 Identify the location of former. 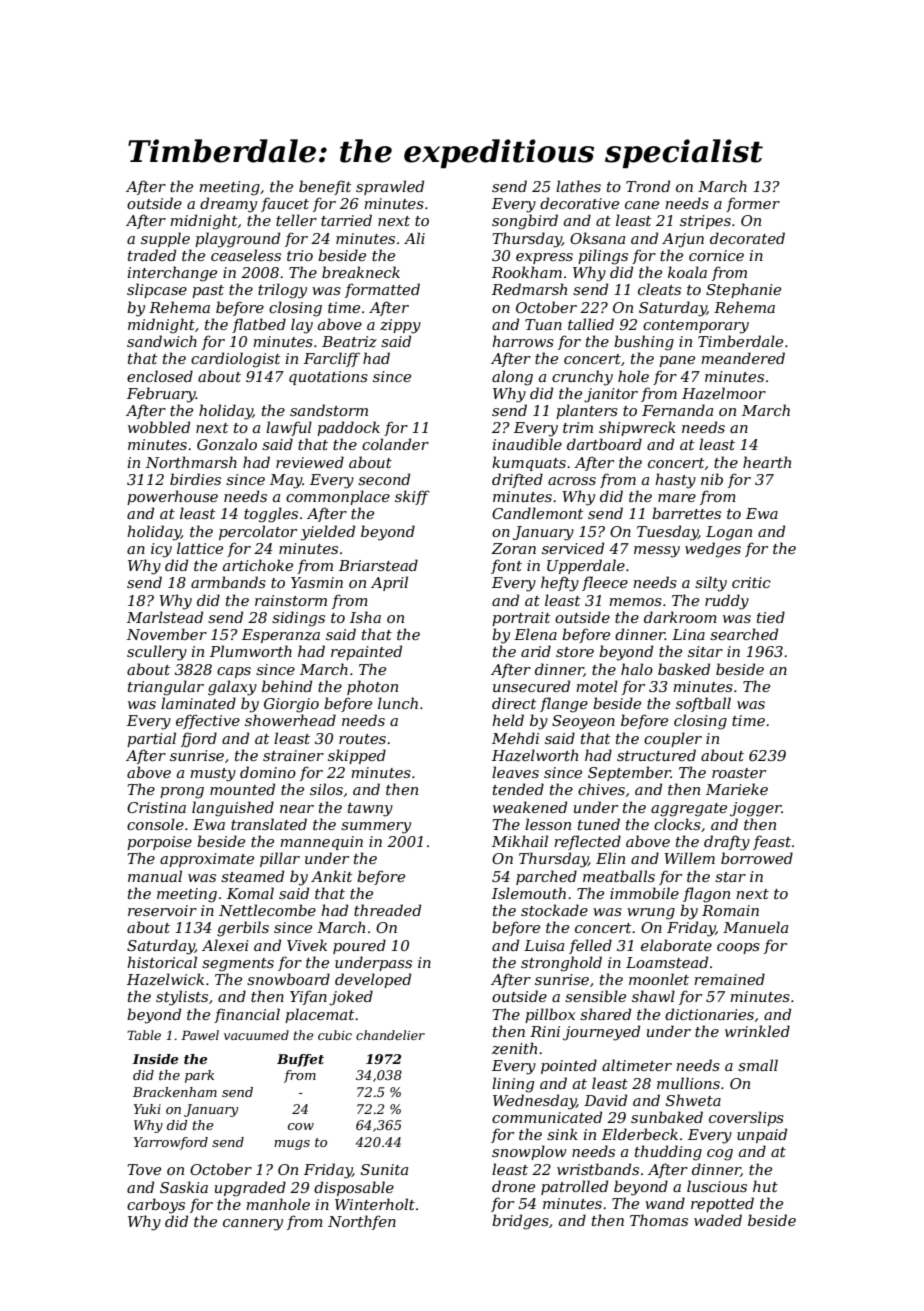
(753, 204).
